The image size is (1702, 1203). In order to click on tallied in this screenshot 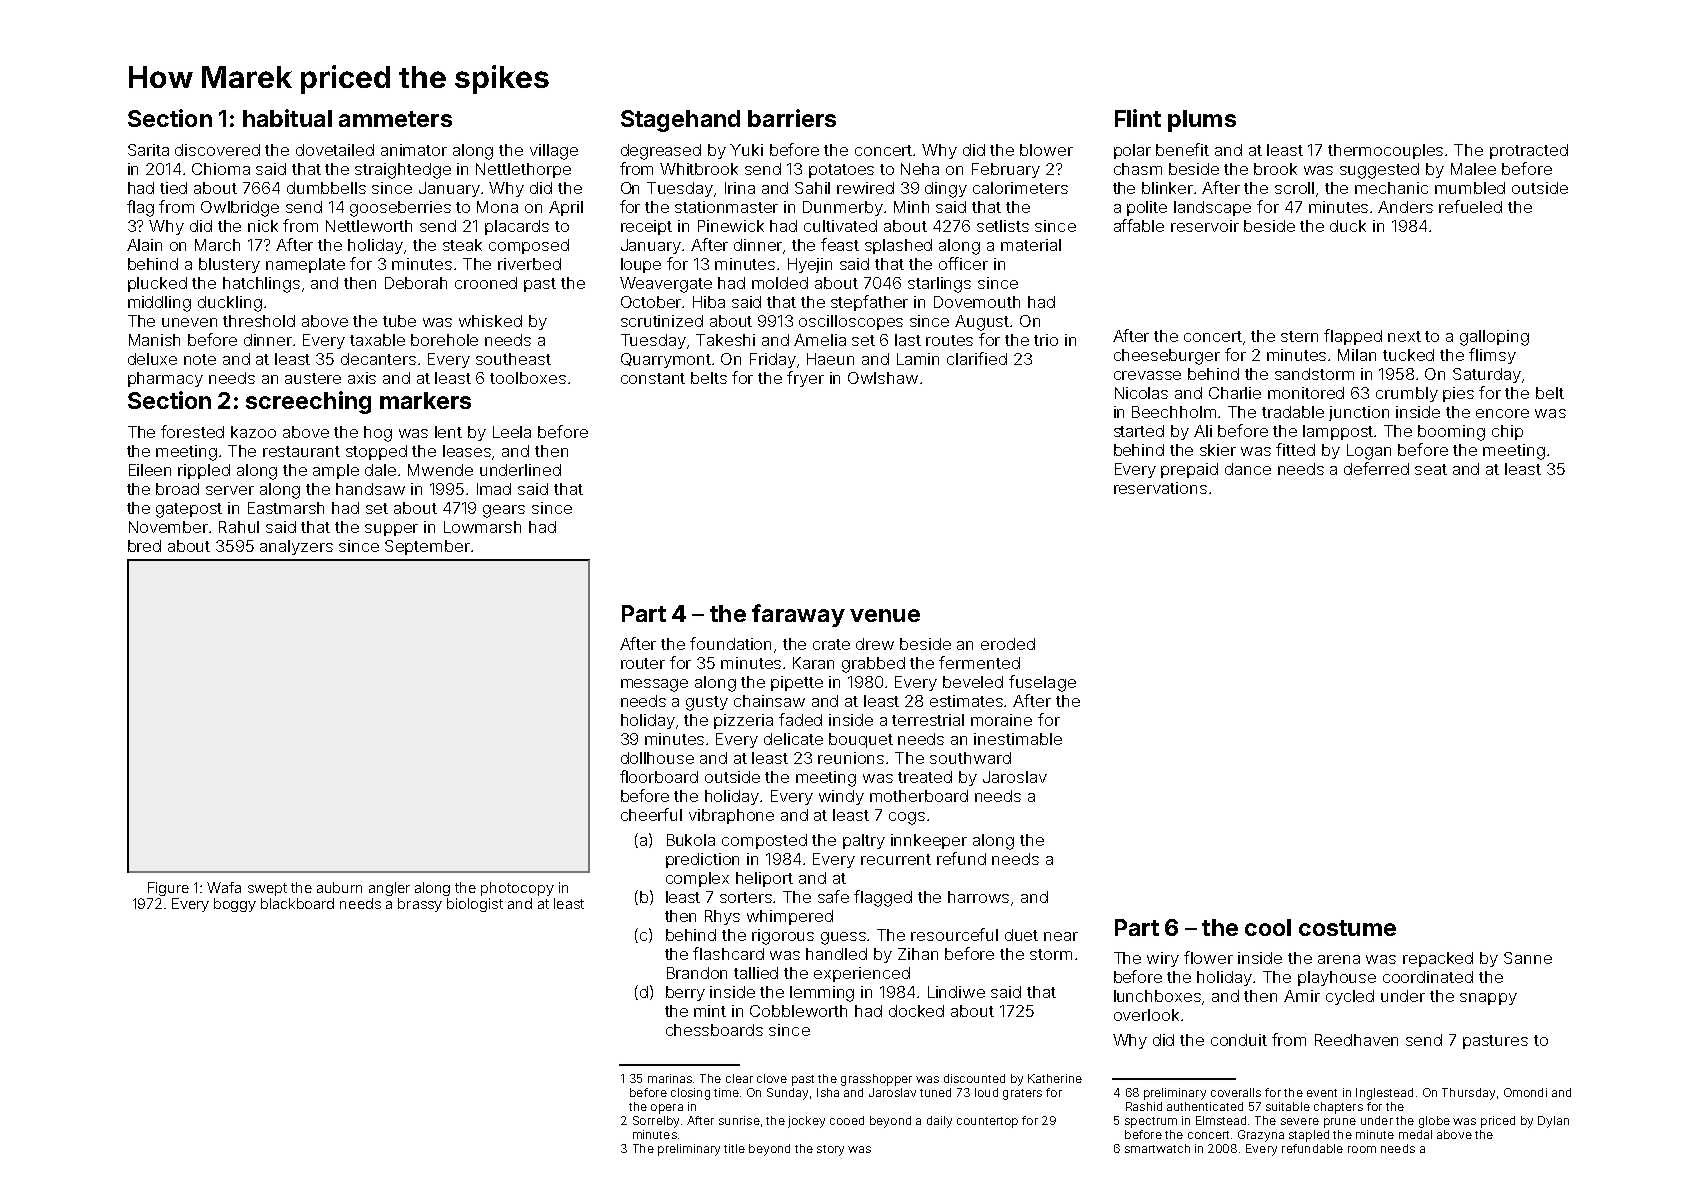, I will do `click(756, 973)`.
